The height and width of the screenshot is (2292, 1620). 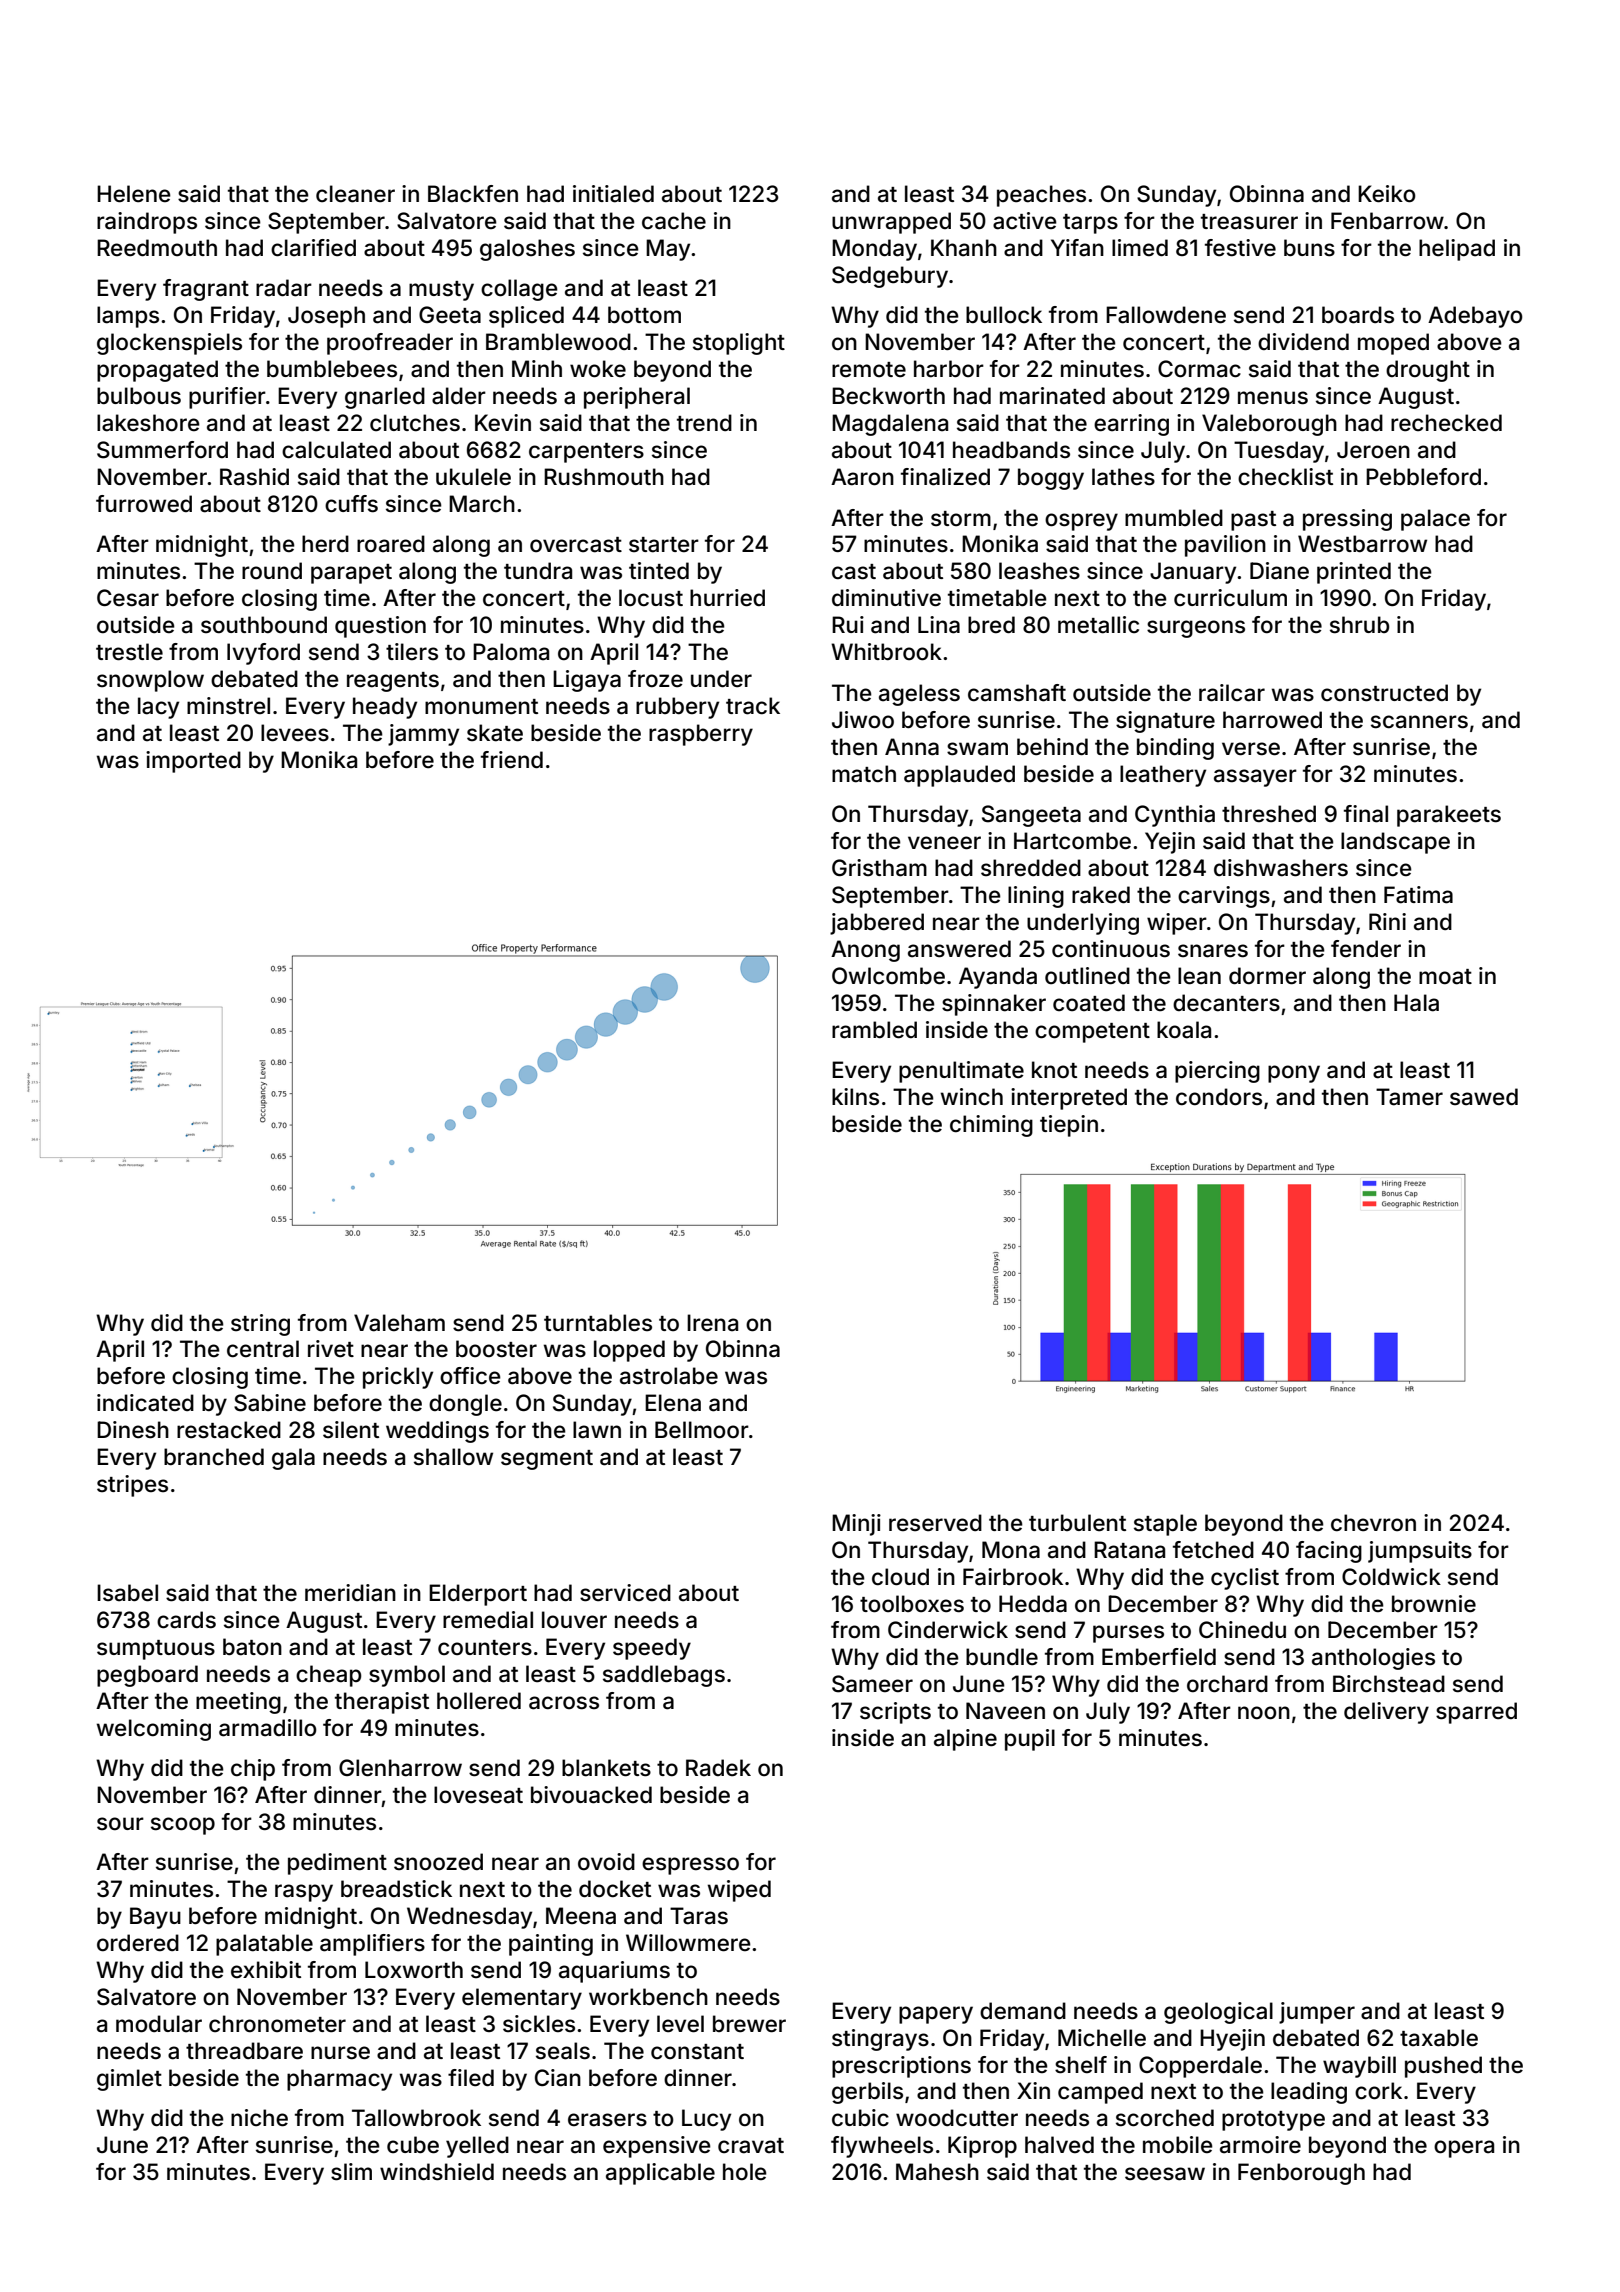 I want to click on cubic, so click(x=860, y=2118).
